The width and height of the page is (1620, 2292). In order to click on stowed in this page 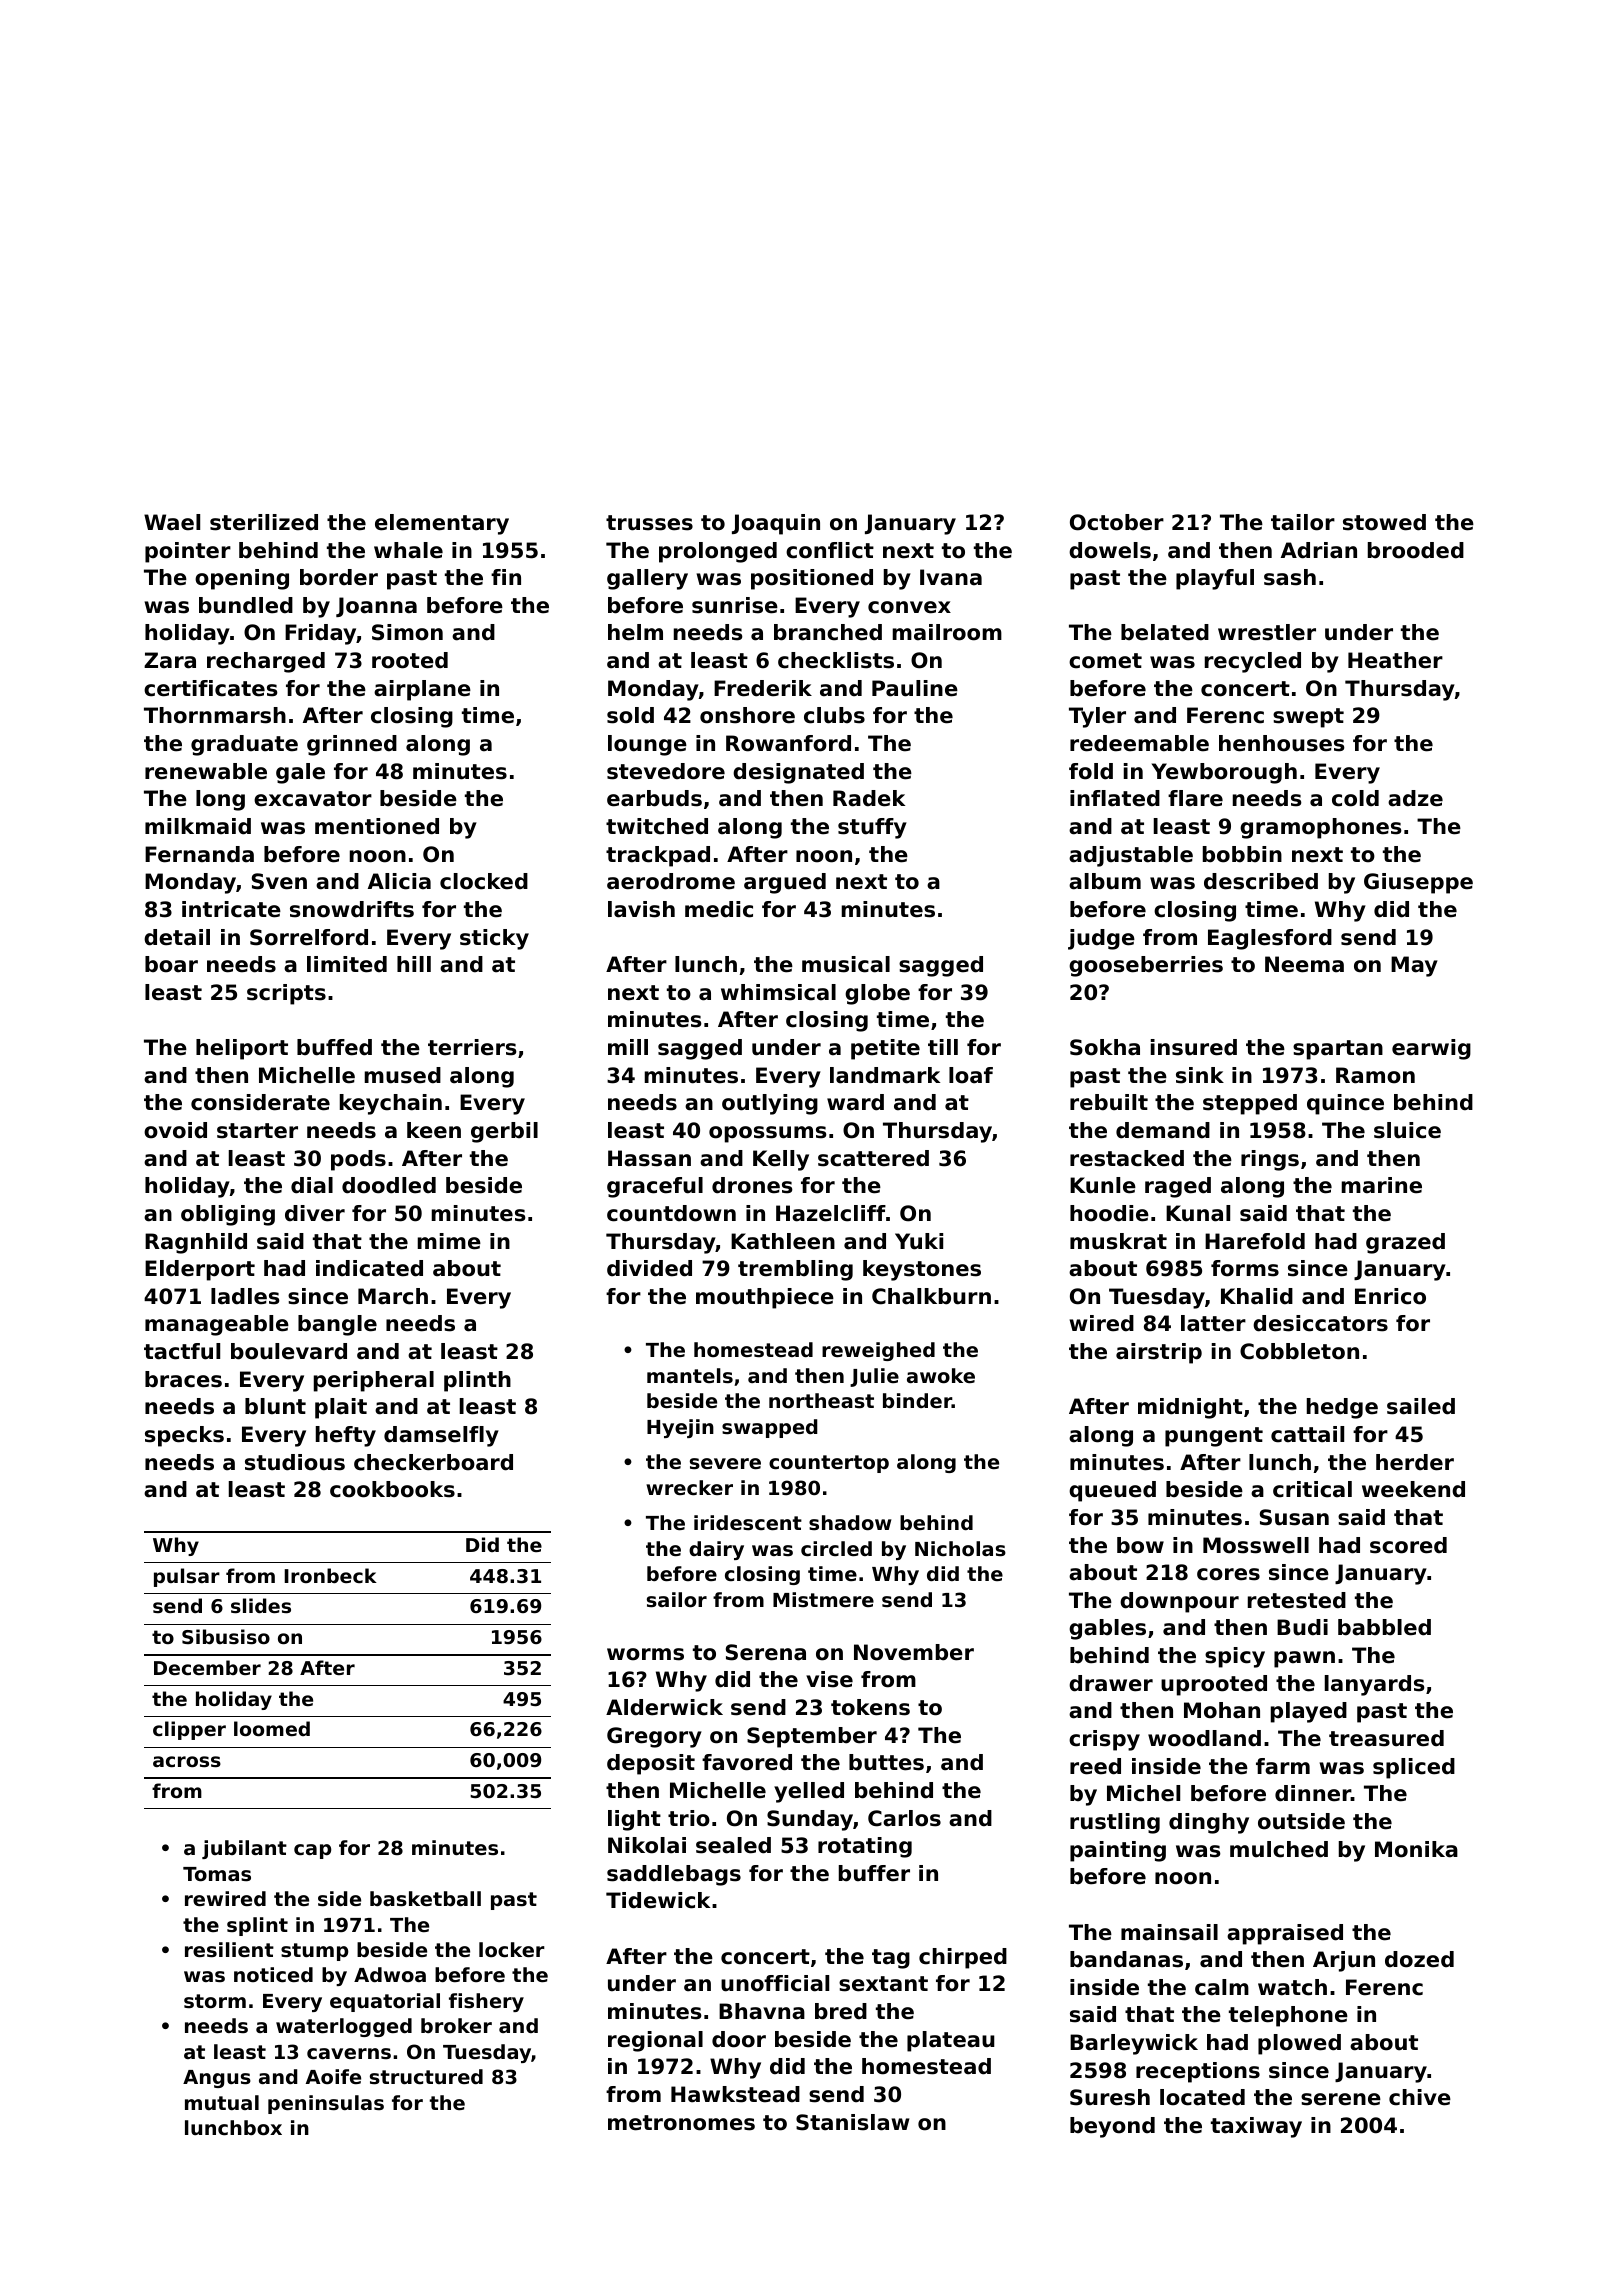, I will do `click(1384, 522)`.
